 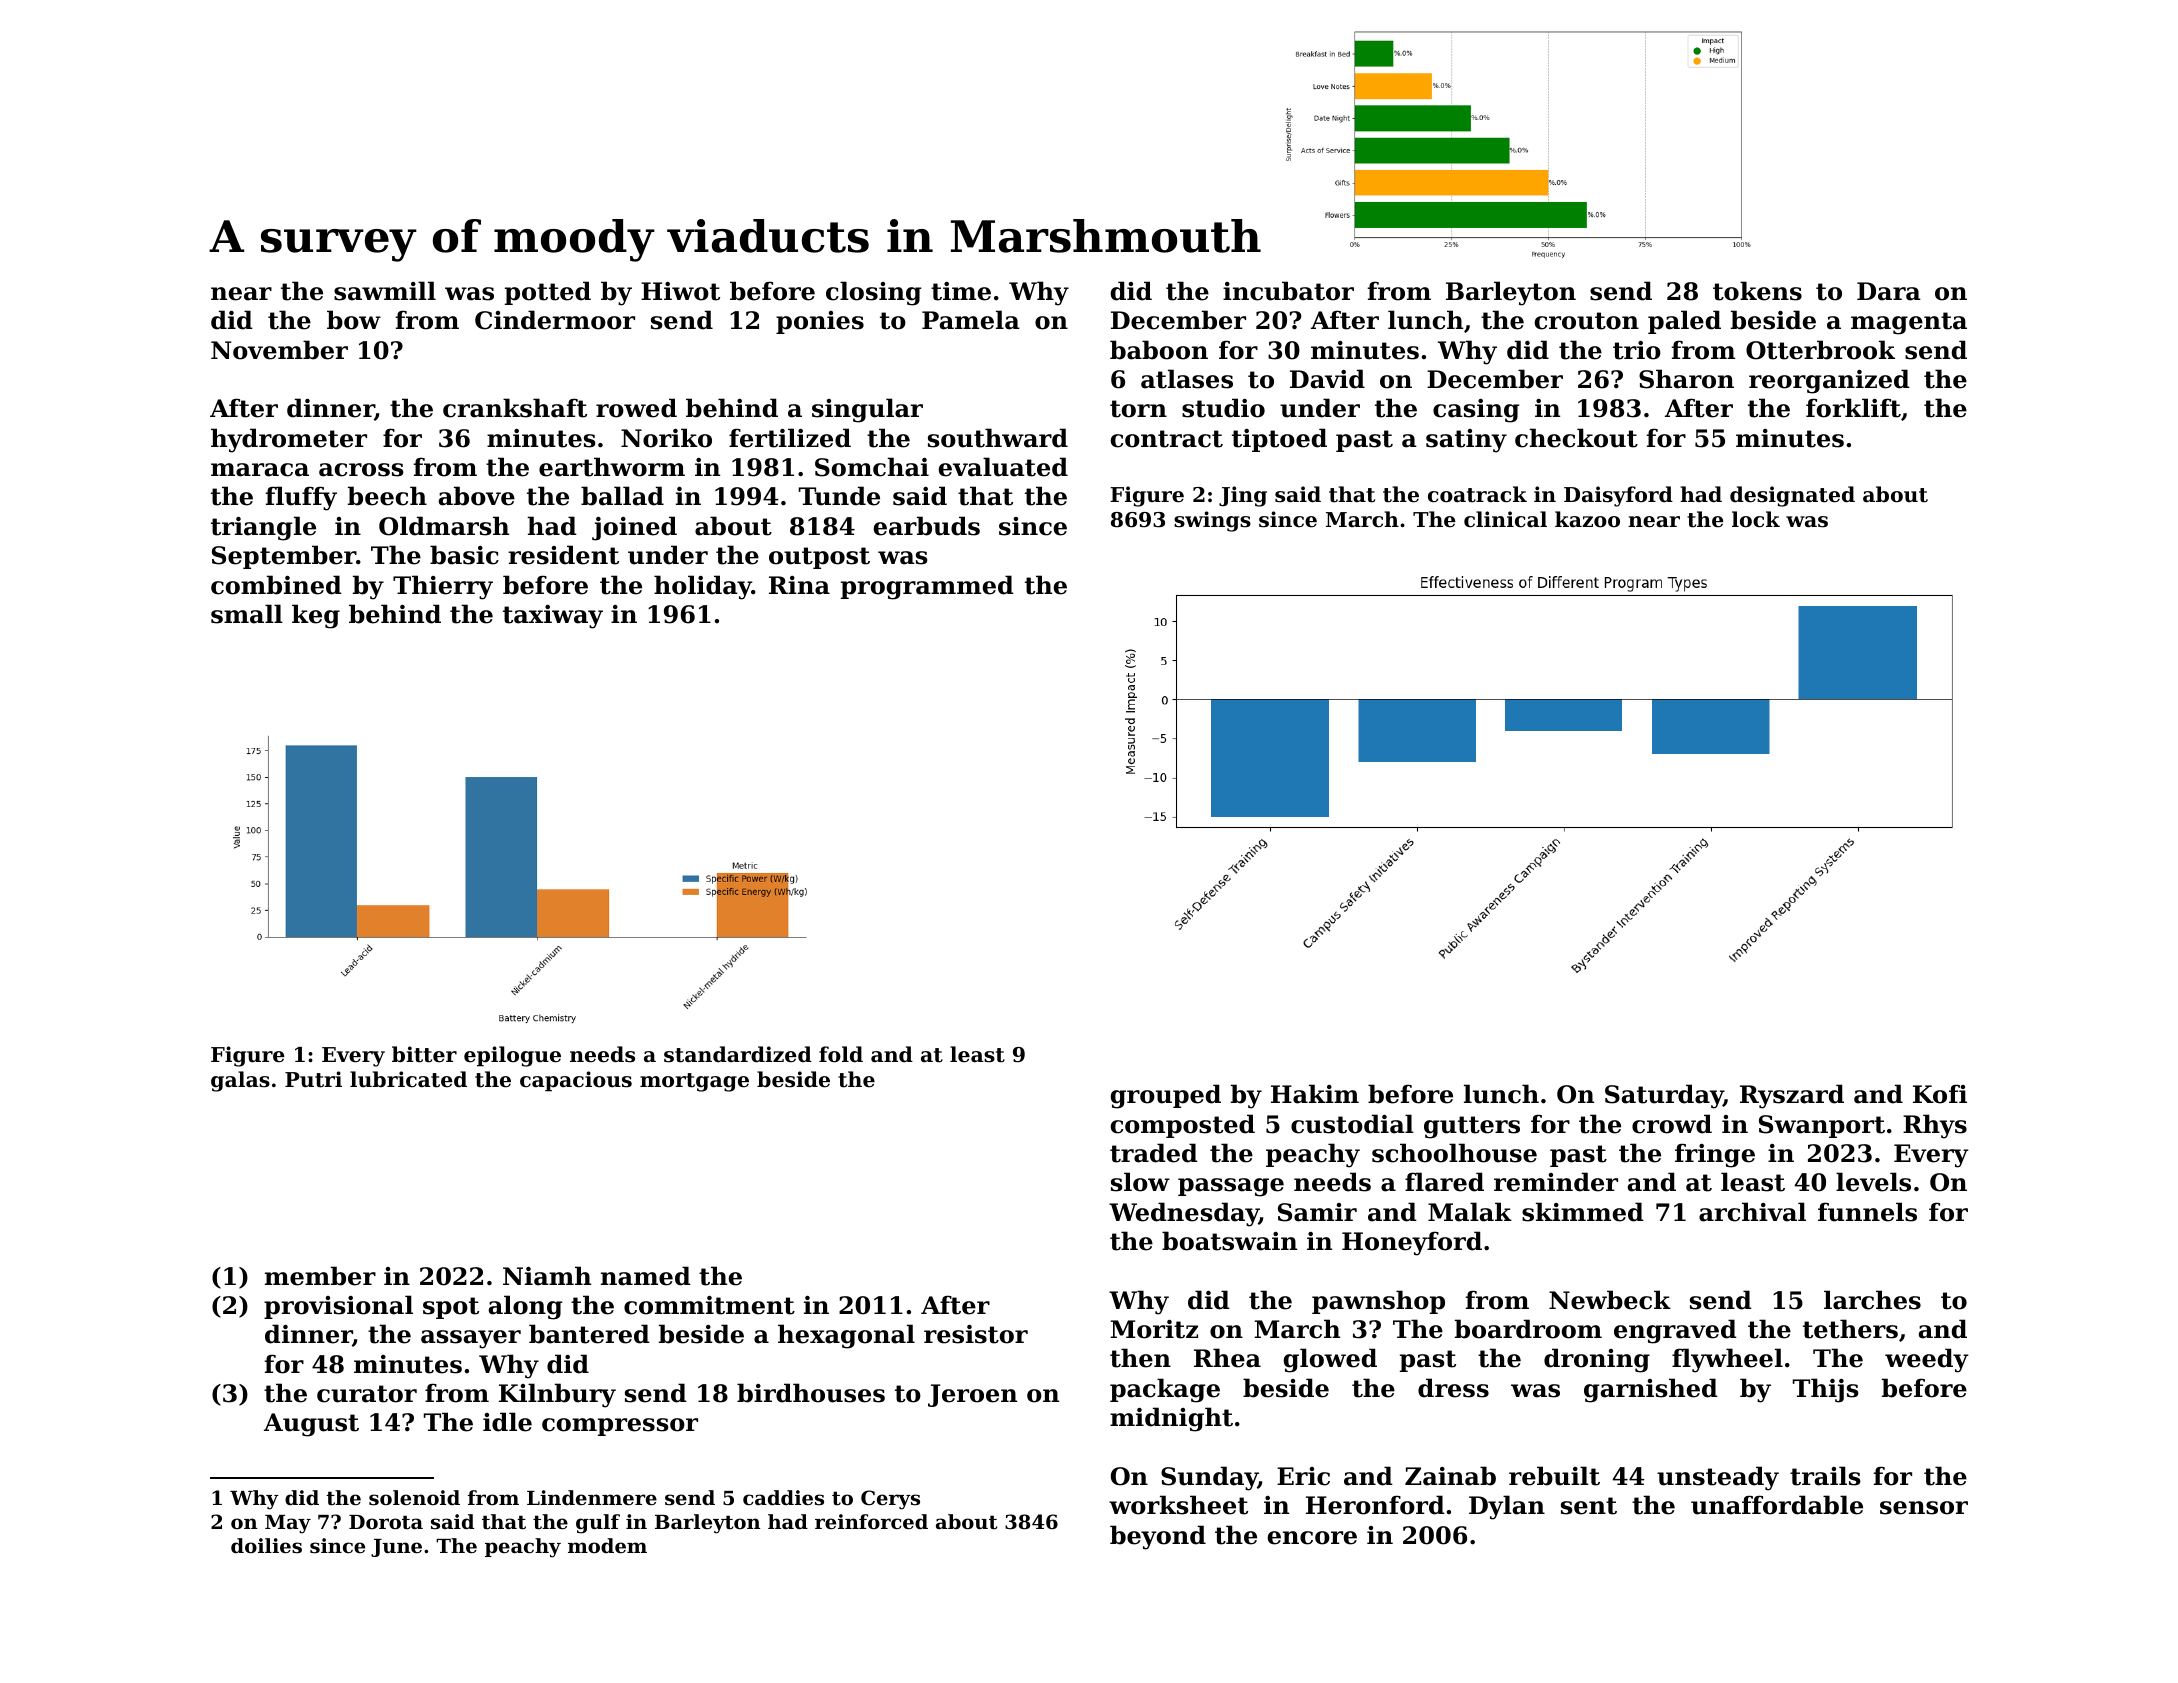 What do you see at coordinates (424, 1054) in the document?
I see `bitter` at bounding box center [424, 1054].
